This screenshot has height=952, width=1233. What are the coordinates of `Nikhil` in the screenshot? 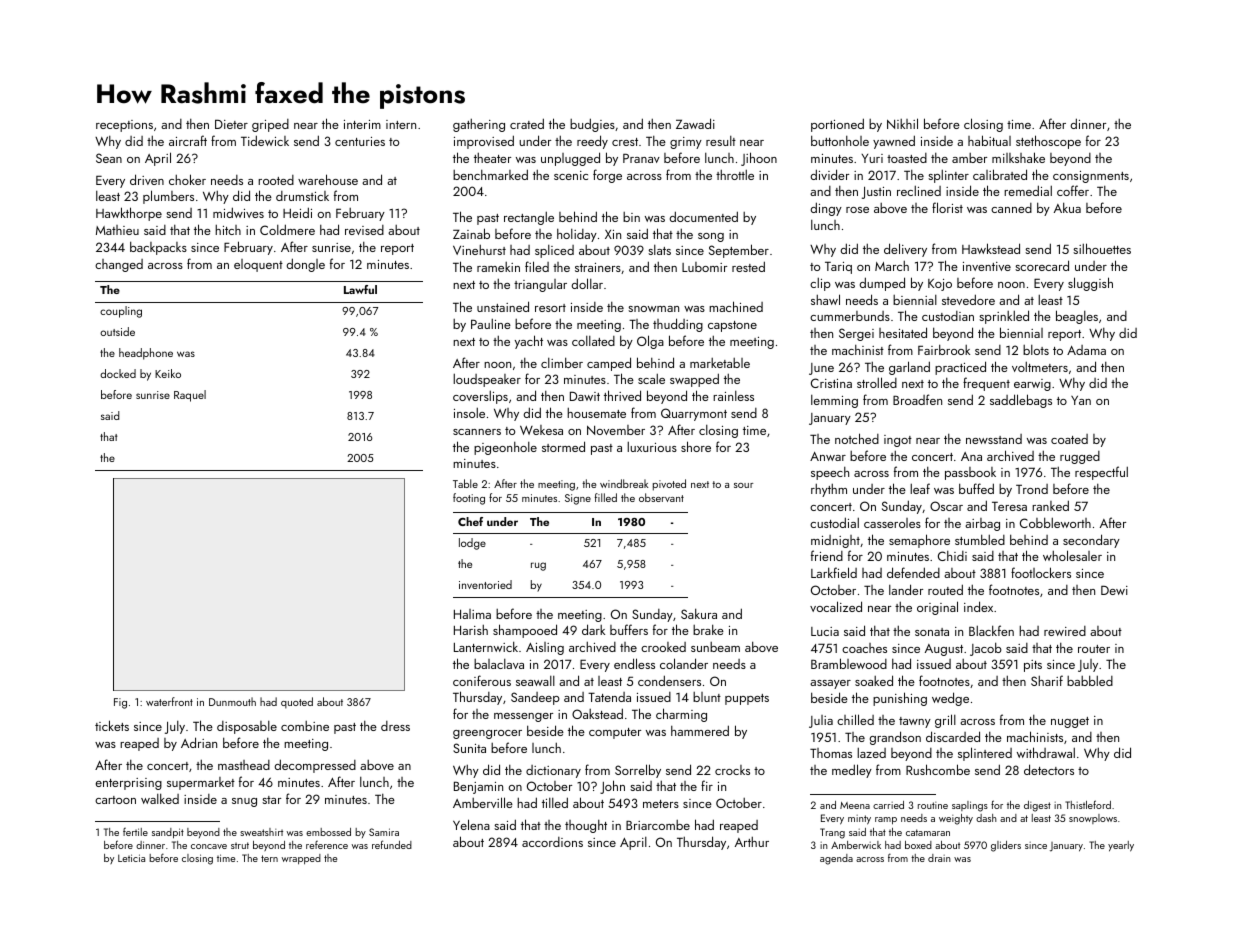 It's located at (902, 123).
